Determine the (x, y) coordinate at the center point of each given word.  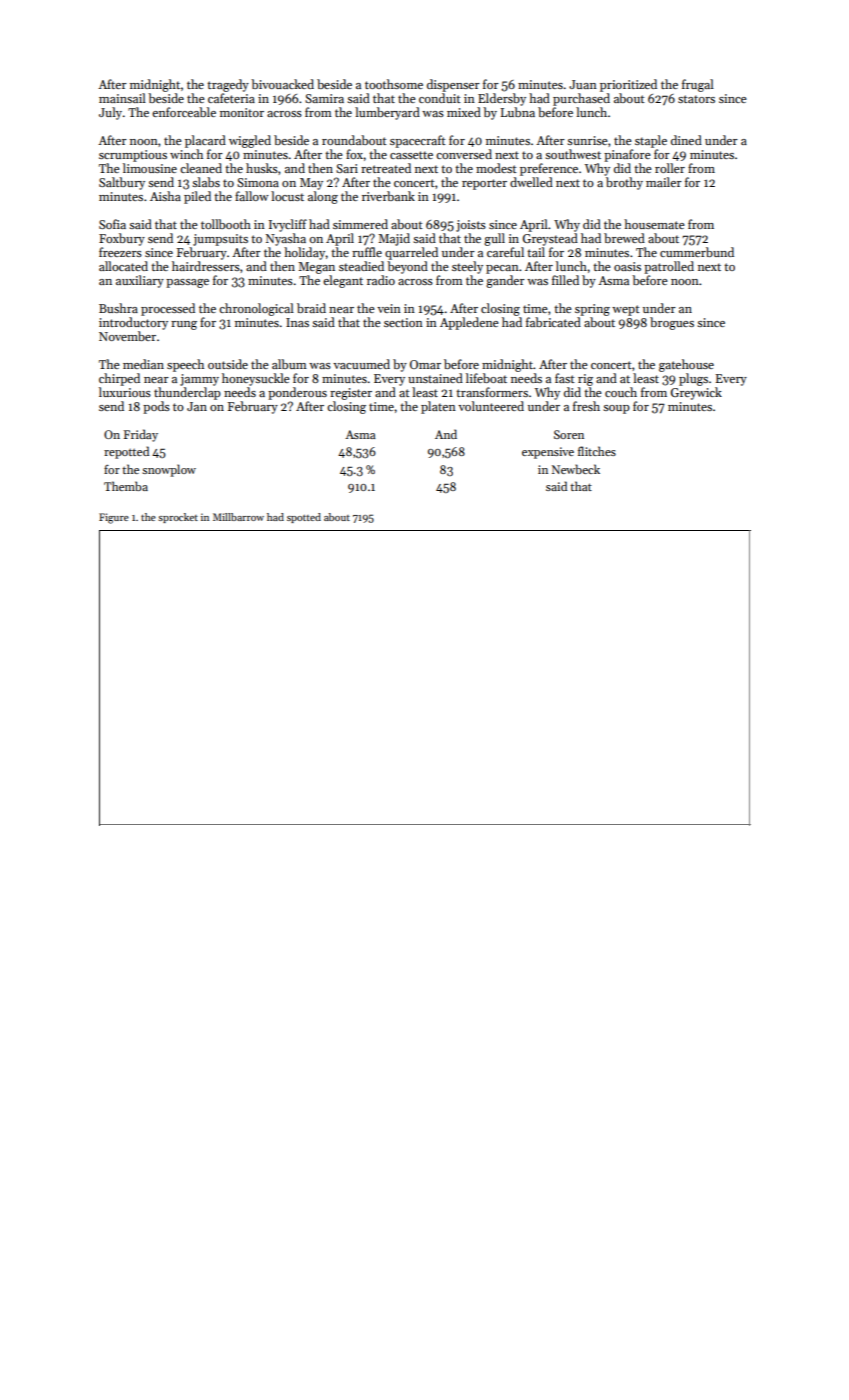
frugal (698, 85)
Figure (114, 518)
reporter (484, 184)
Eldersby (502, 99)
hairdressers (206, 266)
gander (505, 281)
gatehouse (686, 365)
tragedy (228, 85)
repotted (126, 452)
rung (184, 325)
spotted (304, 518)
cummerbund (697, 252)
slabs (206, 182)
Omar (425, 364)
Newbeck (576, 469)
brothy (624, 183)
